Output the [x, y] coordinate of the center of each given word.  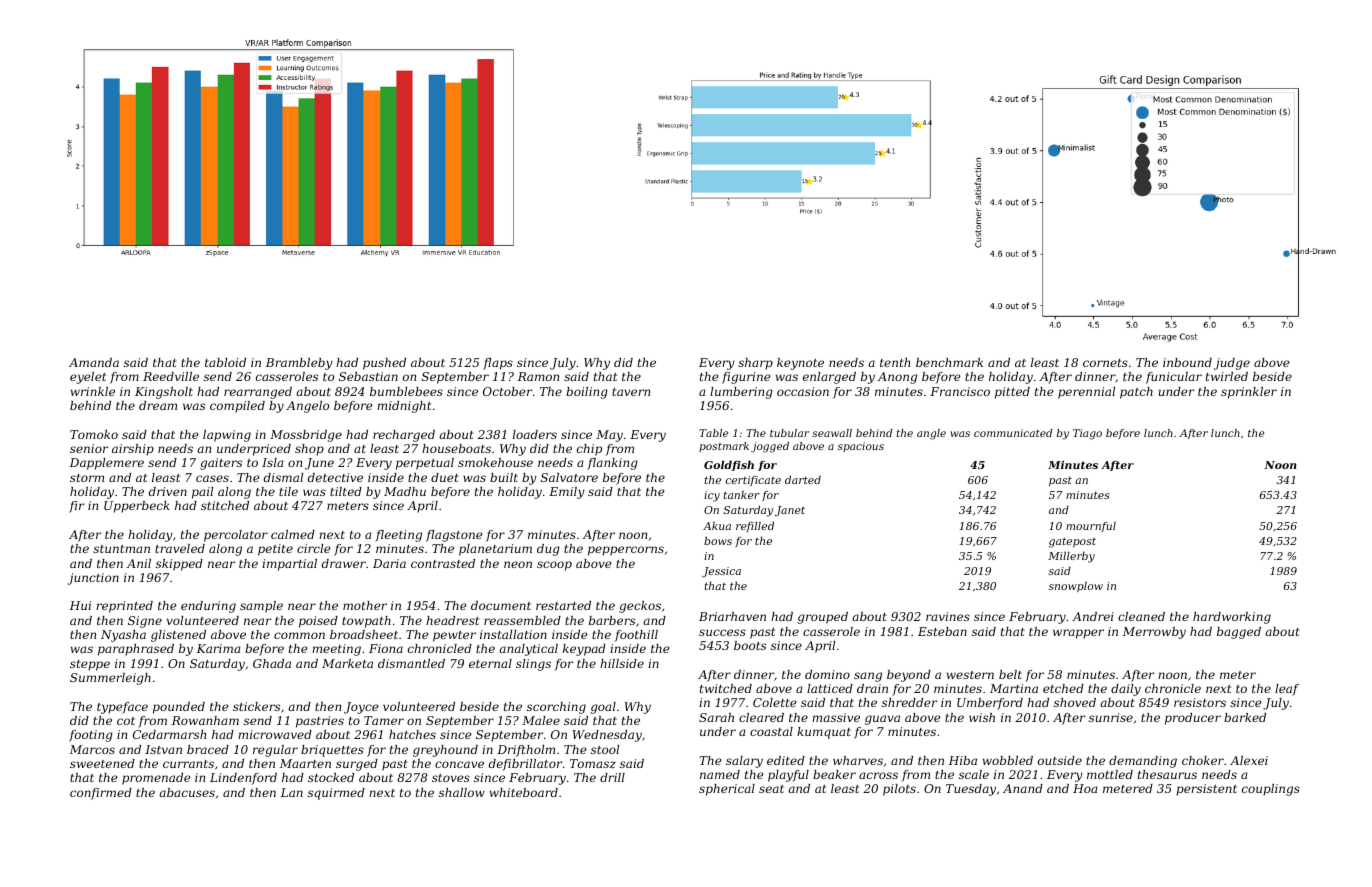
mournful [1091, 527]
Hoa [1085, 788]
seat [771, 789]
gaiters [221, 464]
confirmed [101, 794]
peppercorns [626, 551]
